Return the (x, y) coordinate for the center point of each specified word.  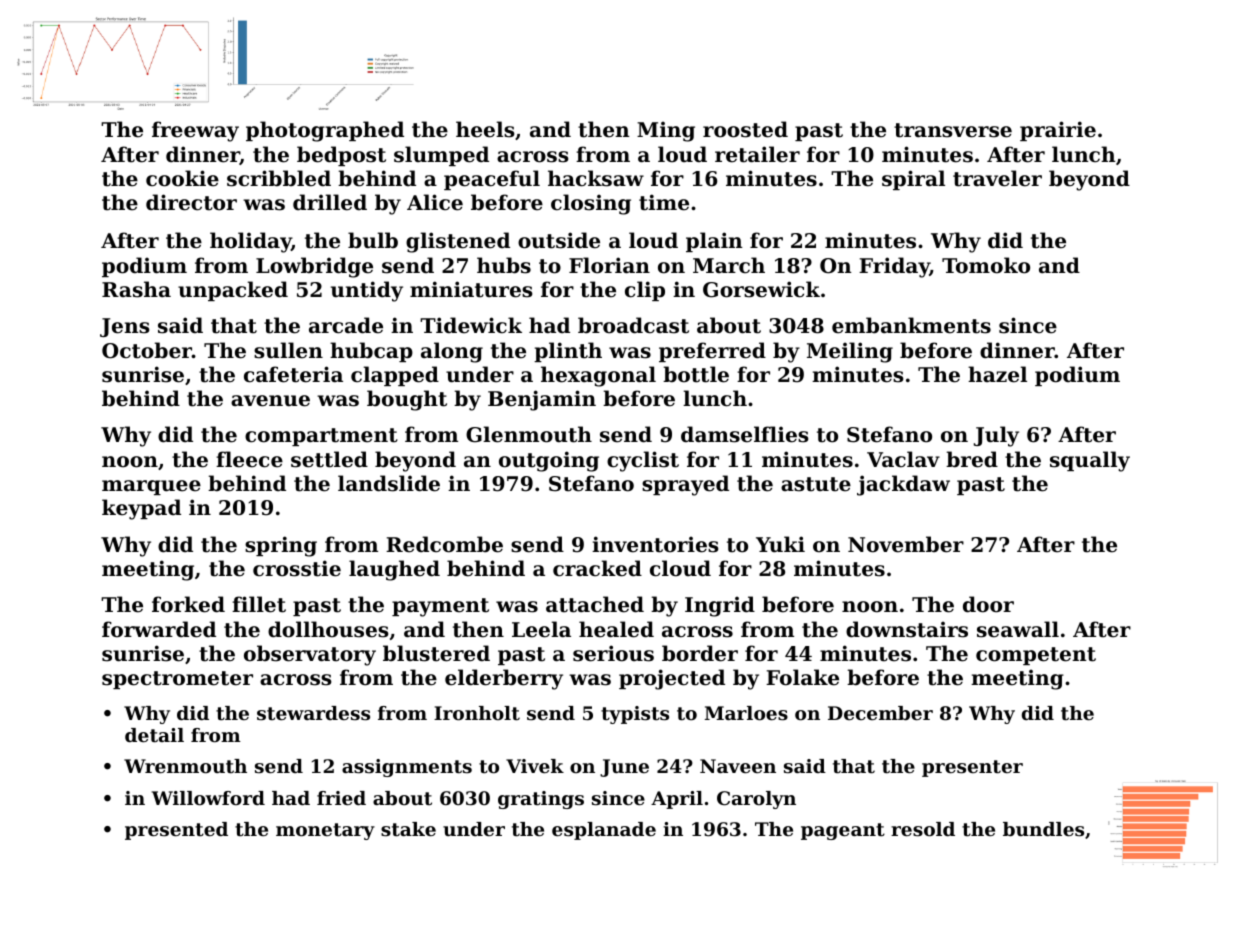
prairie (1058, 131)
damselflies (745, 434)
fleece (249, 459)
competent (1036, 656)
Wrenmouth (185, 766)
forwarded (159, 629)
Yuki (780, 544)
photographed (325, 131)
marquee (151, 487)
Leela (541, 629)
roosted (745, 129)
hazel (997, 374)
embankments (911, 325)
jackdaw (903, 485)
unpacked (233, 291)
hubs (504, 265)
